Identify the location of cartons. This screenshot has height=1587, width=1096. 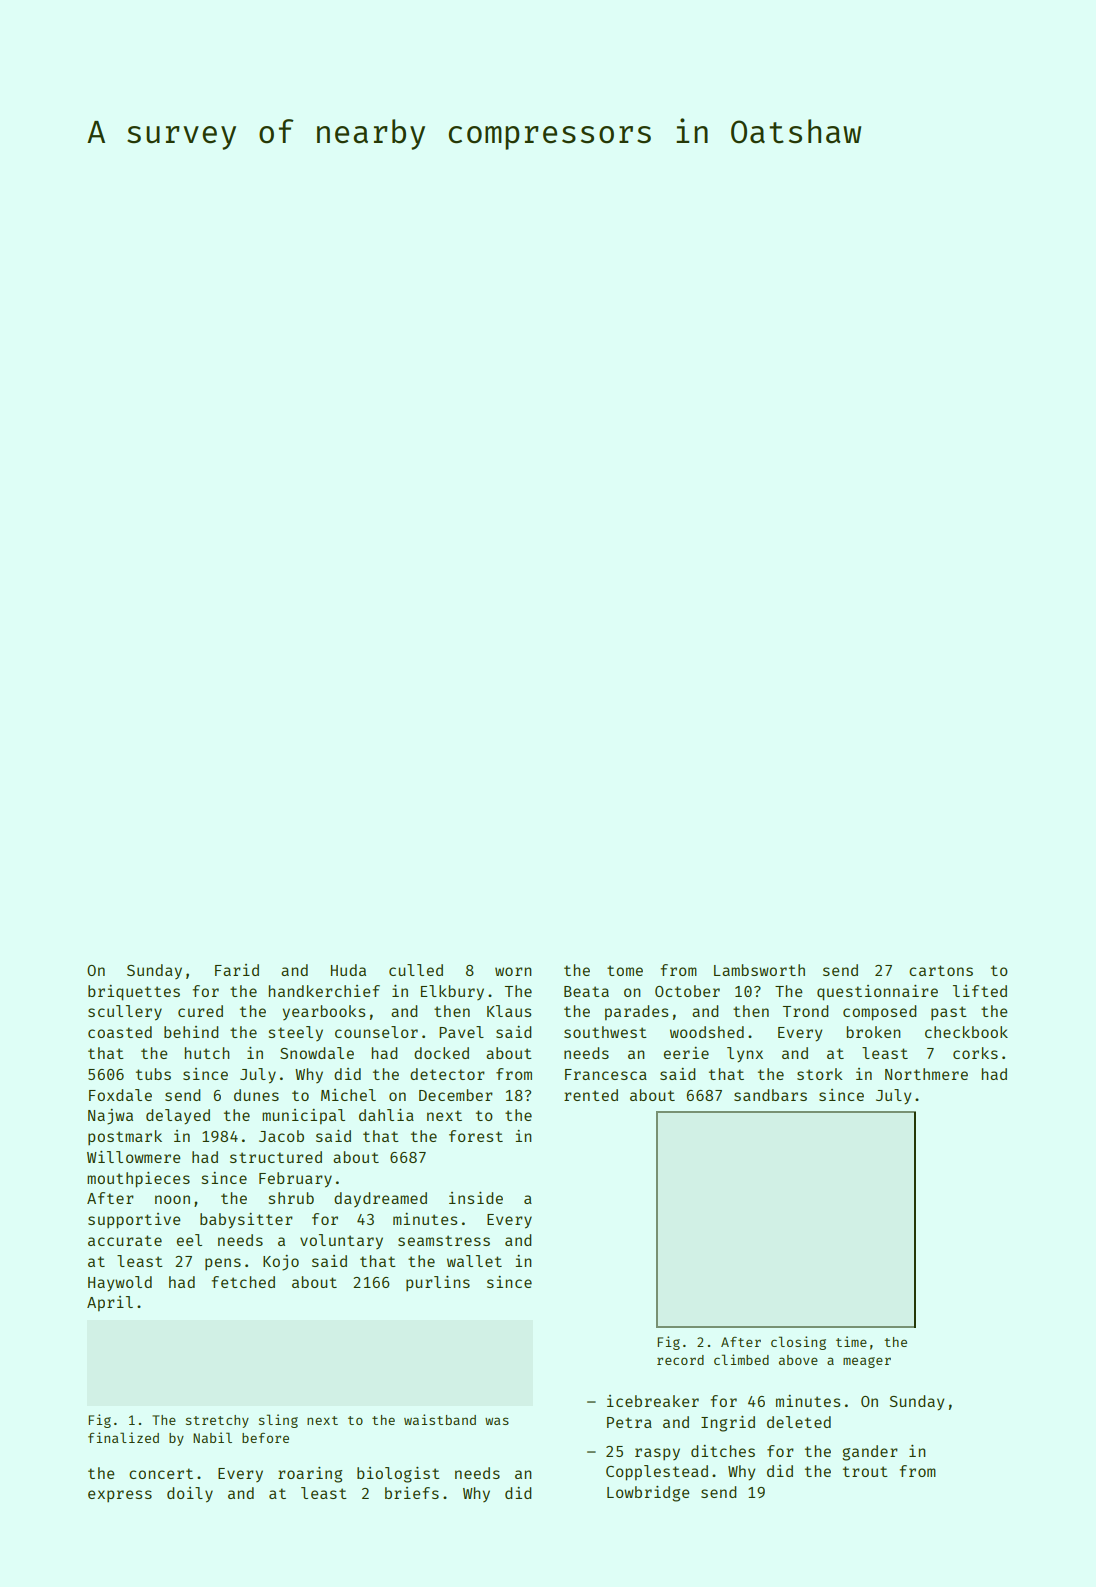
(941, 970).
